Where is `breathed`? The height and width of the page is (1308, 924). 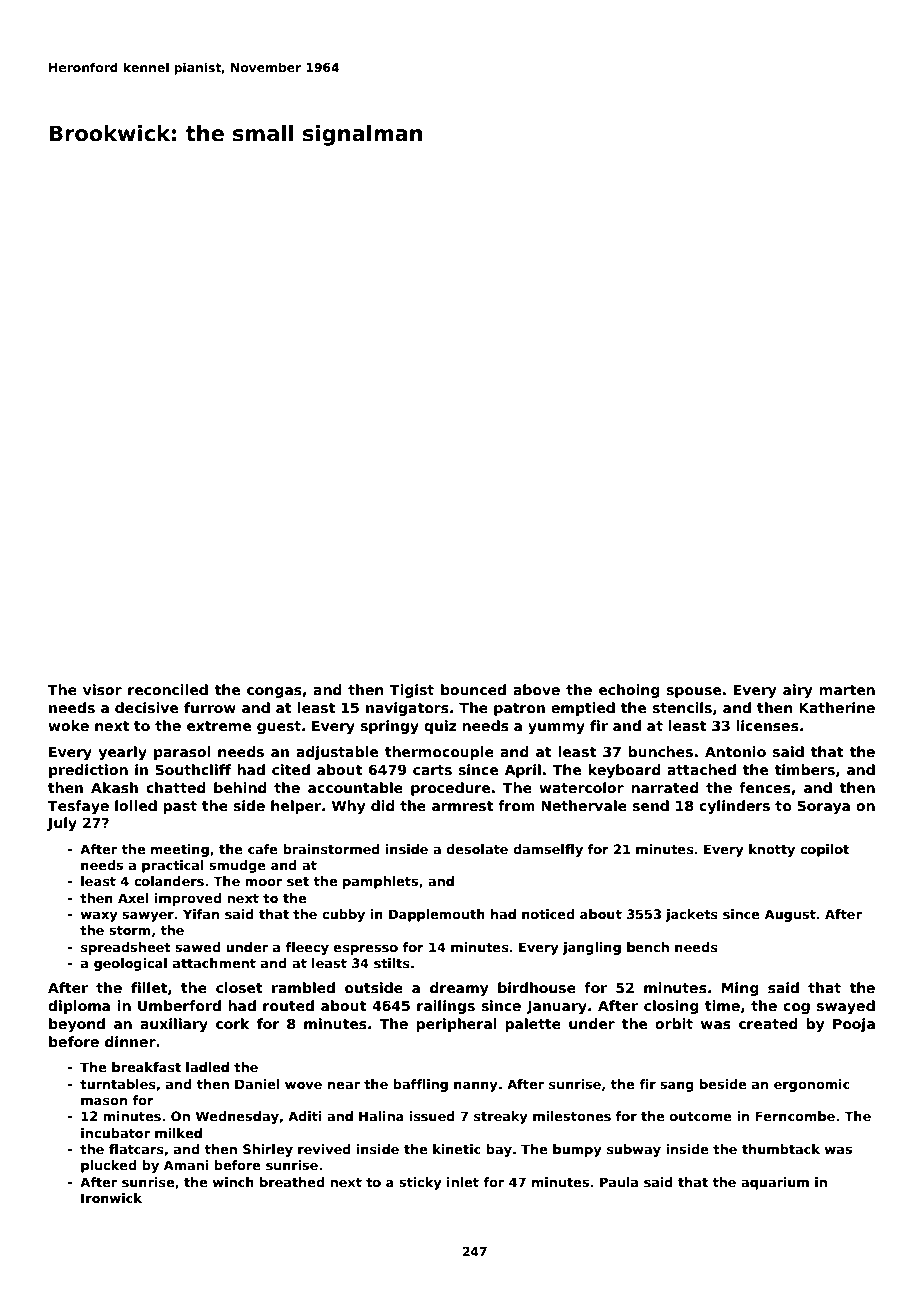
breathed is located at coordinates (292, 1182).
